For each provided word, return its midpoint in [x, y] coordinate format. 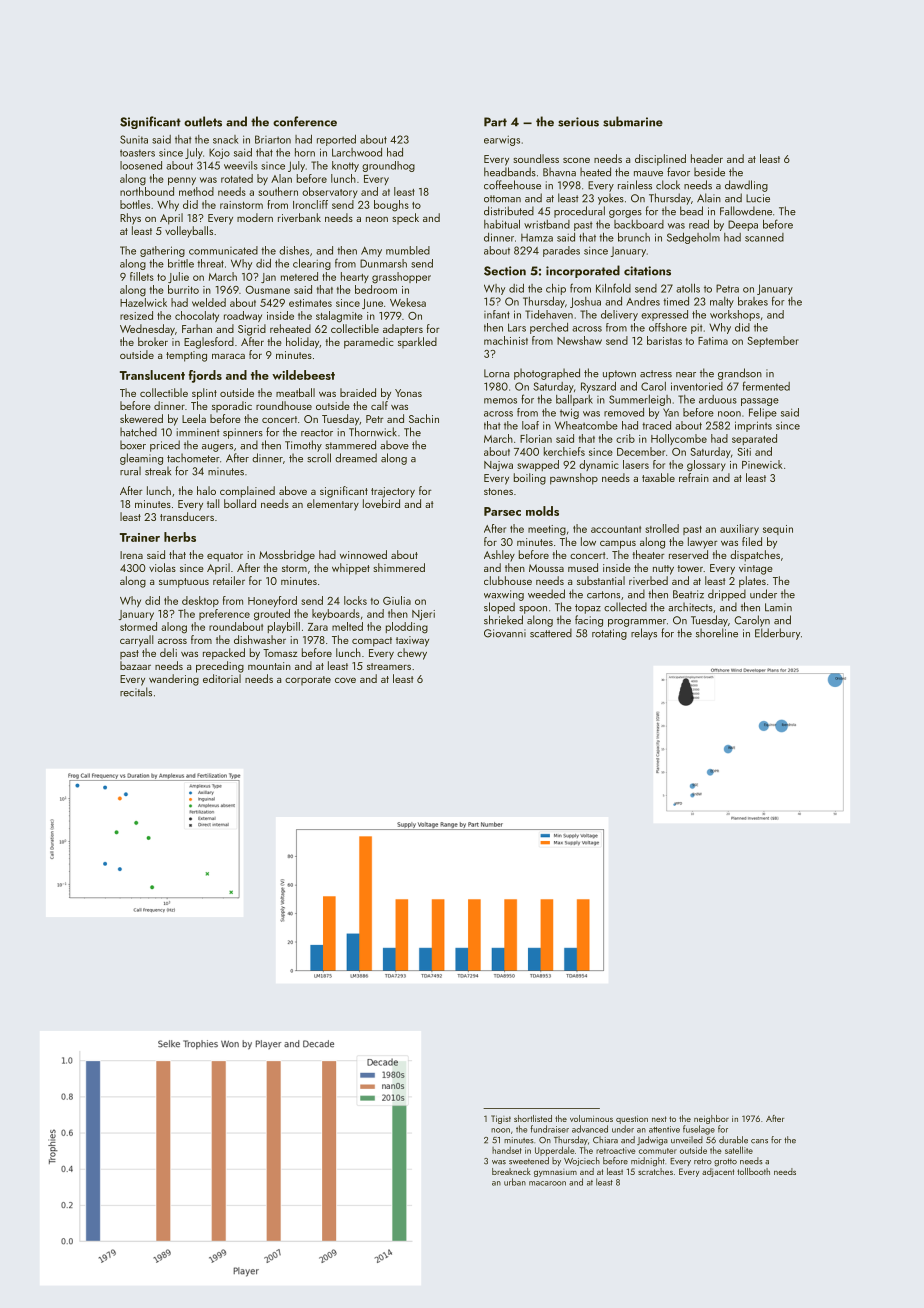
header [707, 158]
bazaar [135, 665]
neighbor [711, 1119]
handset [507, 1150]
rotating [609, 634]
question [632, 1119]
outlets [203, 121]
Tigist [501, 1119]
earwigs [502, 141]
